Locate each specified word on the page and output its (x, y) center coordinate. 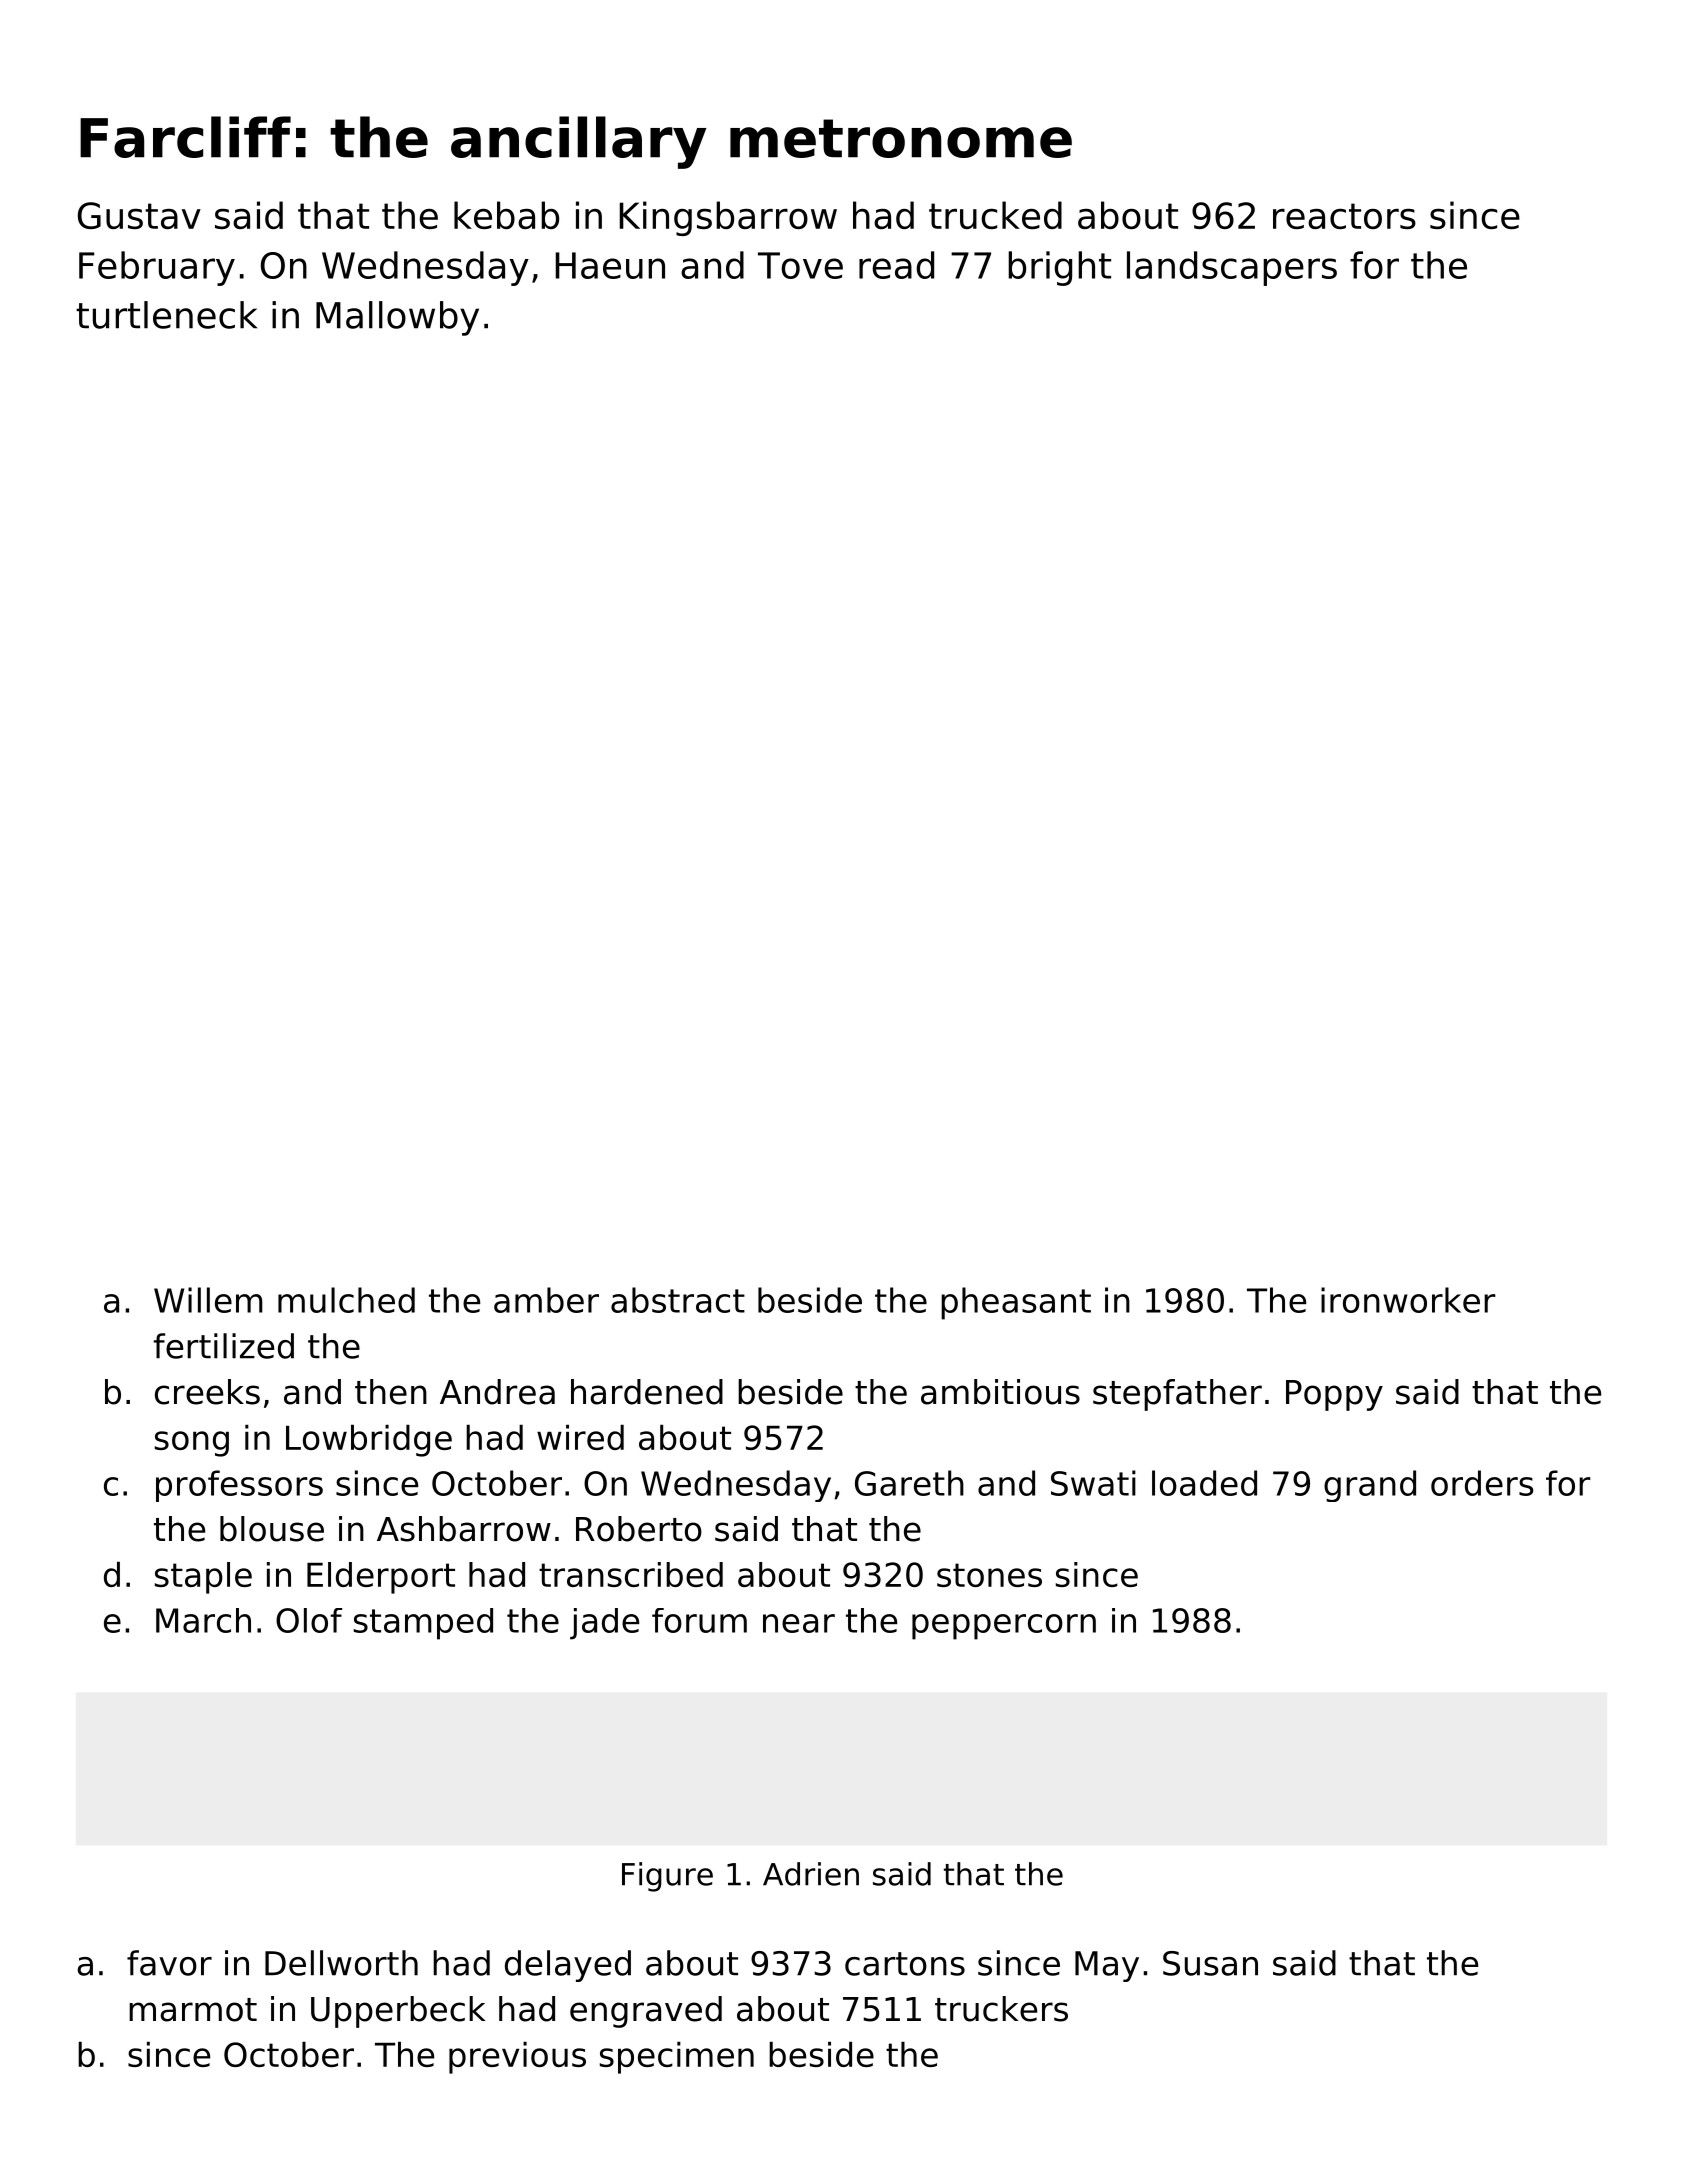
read (896, 265)
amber (546, 1300)
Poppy (1334, 1395)
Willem (208, 1300)
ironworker (1408, 1300)
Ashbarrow (464, 1529)
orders (1482, 1483)
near (799, 1623)
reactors (1344, 216)
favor (169, 1963)
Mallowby (397, 318)
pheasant (1016, 1303)
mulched (346, 1300)
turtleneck (166, 315)
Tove (800, 265)
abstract (678, 1300)
